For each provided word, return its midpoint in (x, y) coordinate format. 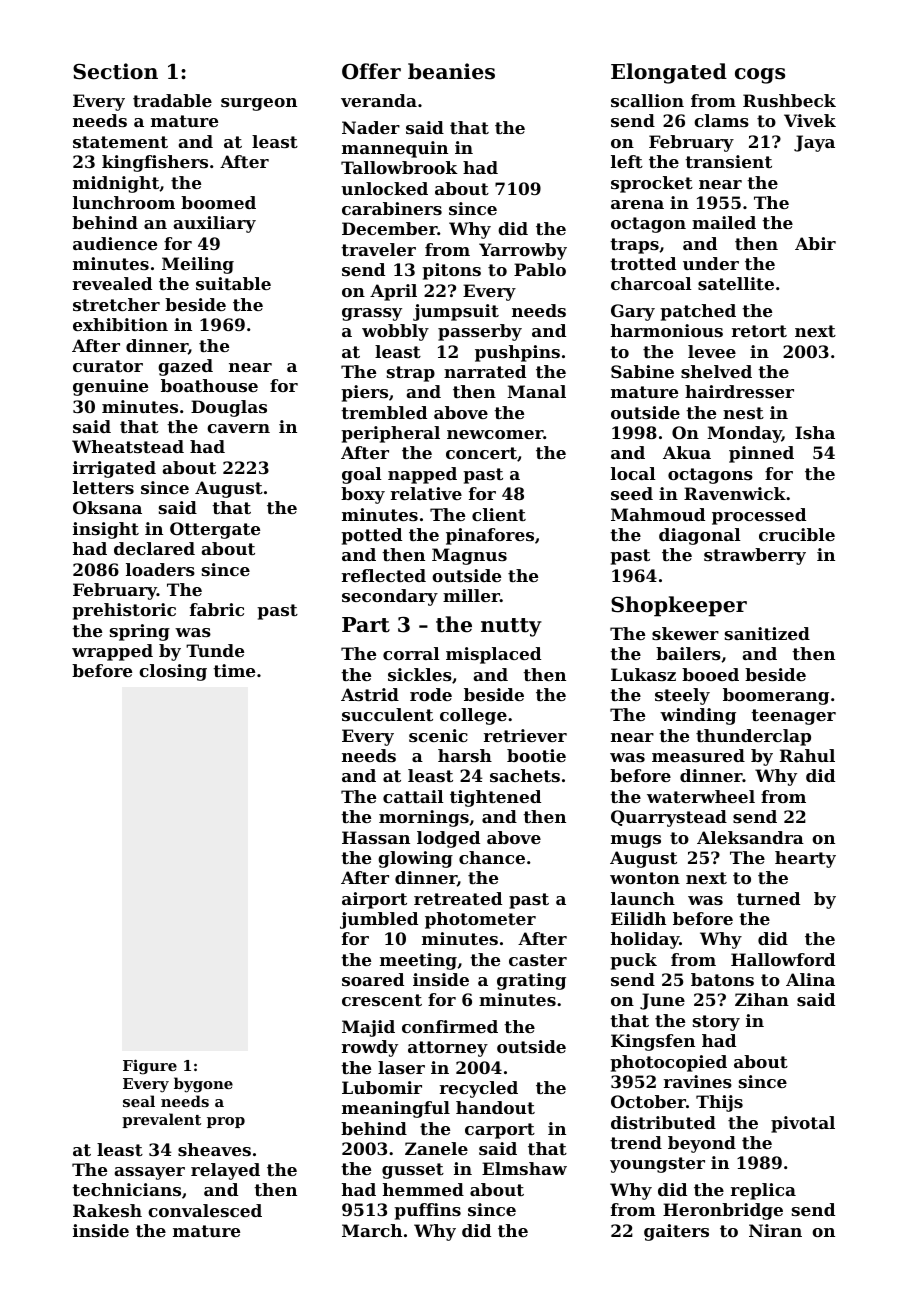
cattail (413, 796)
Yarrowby (523, 251)
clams (721, 120)
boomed (218, 202)
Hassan (376, 837)
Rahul (807, 755)
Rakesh (107, 1210)
